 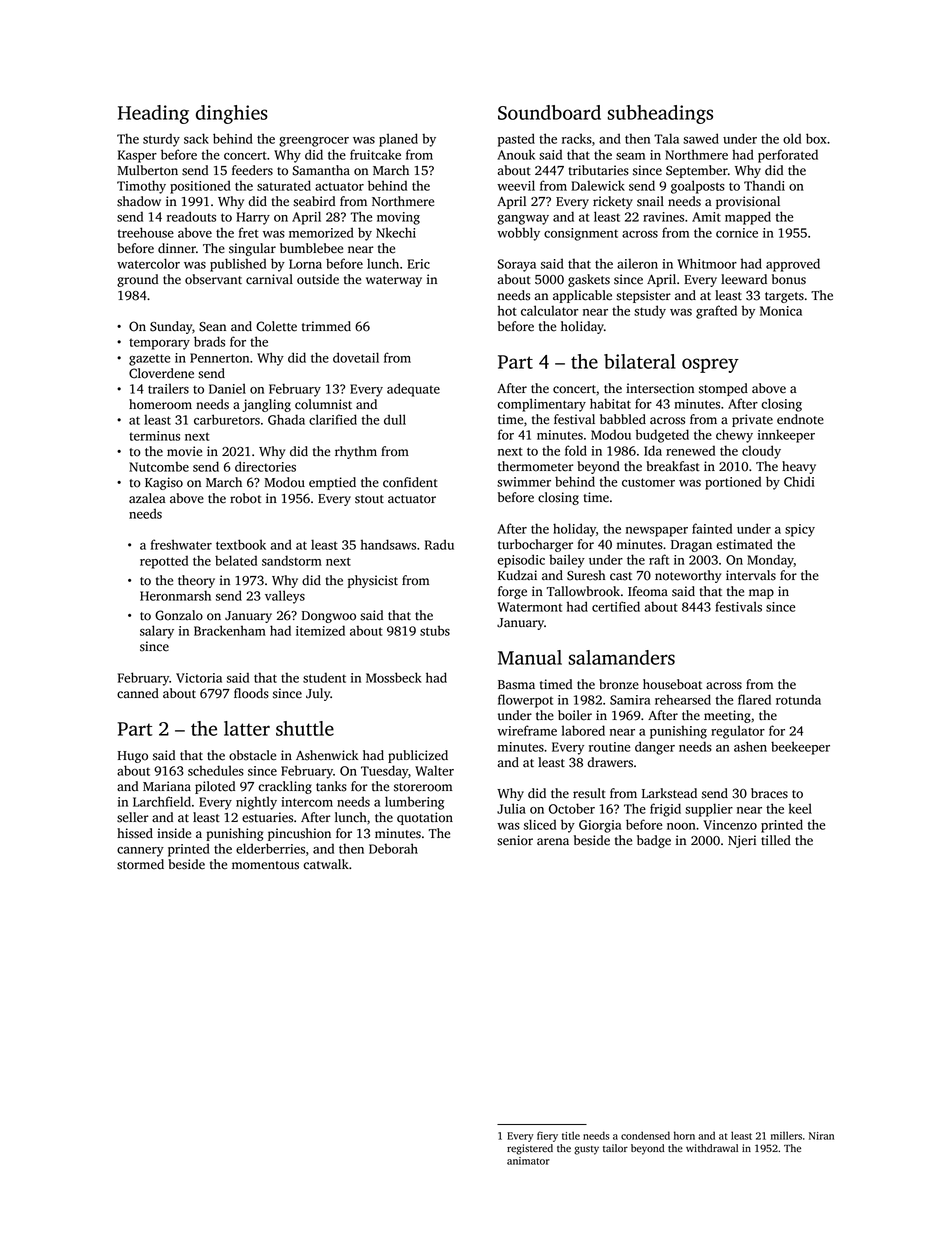 What do you see at coordinates (530, 1149) in the screenshot?
I see `registered` at bounding box center [530, 1149].
